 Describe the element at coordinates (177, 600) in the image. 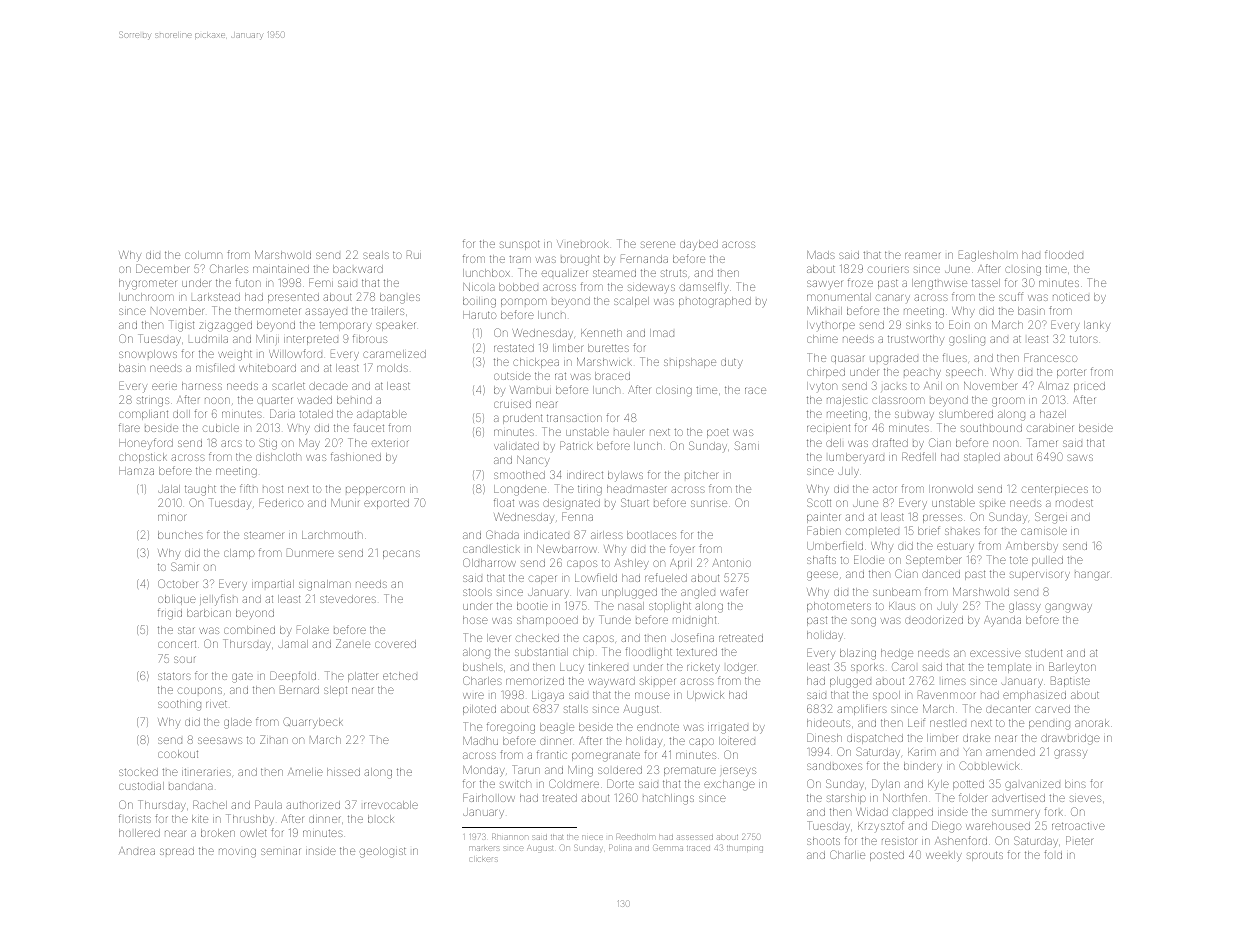

I see `oblique` at that location.
